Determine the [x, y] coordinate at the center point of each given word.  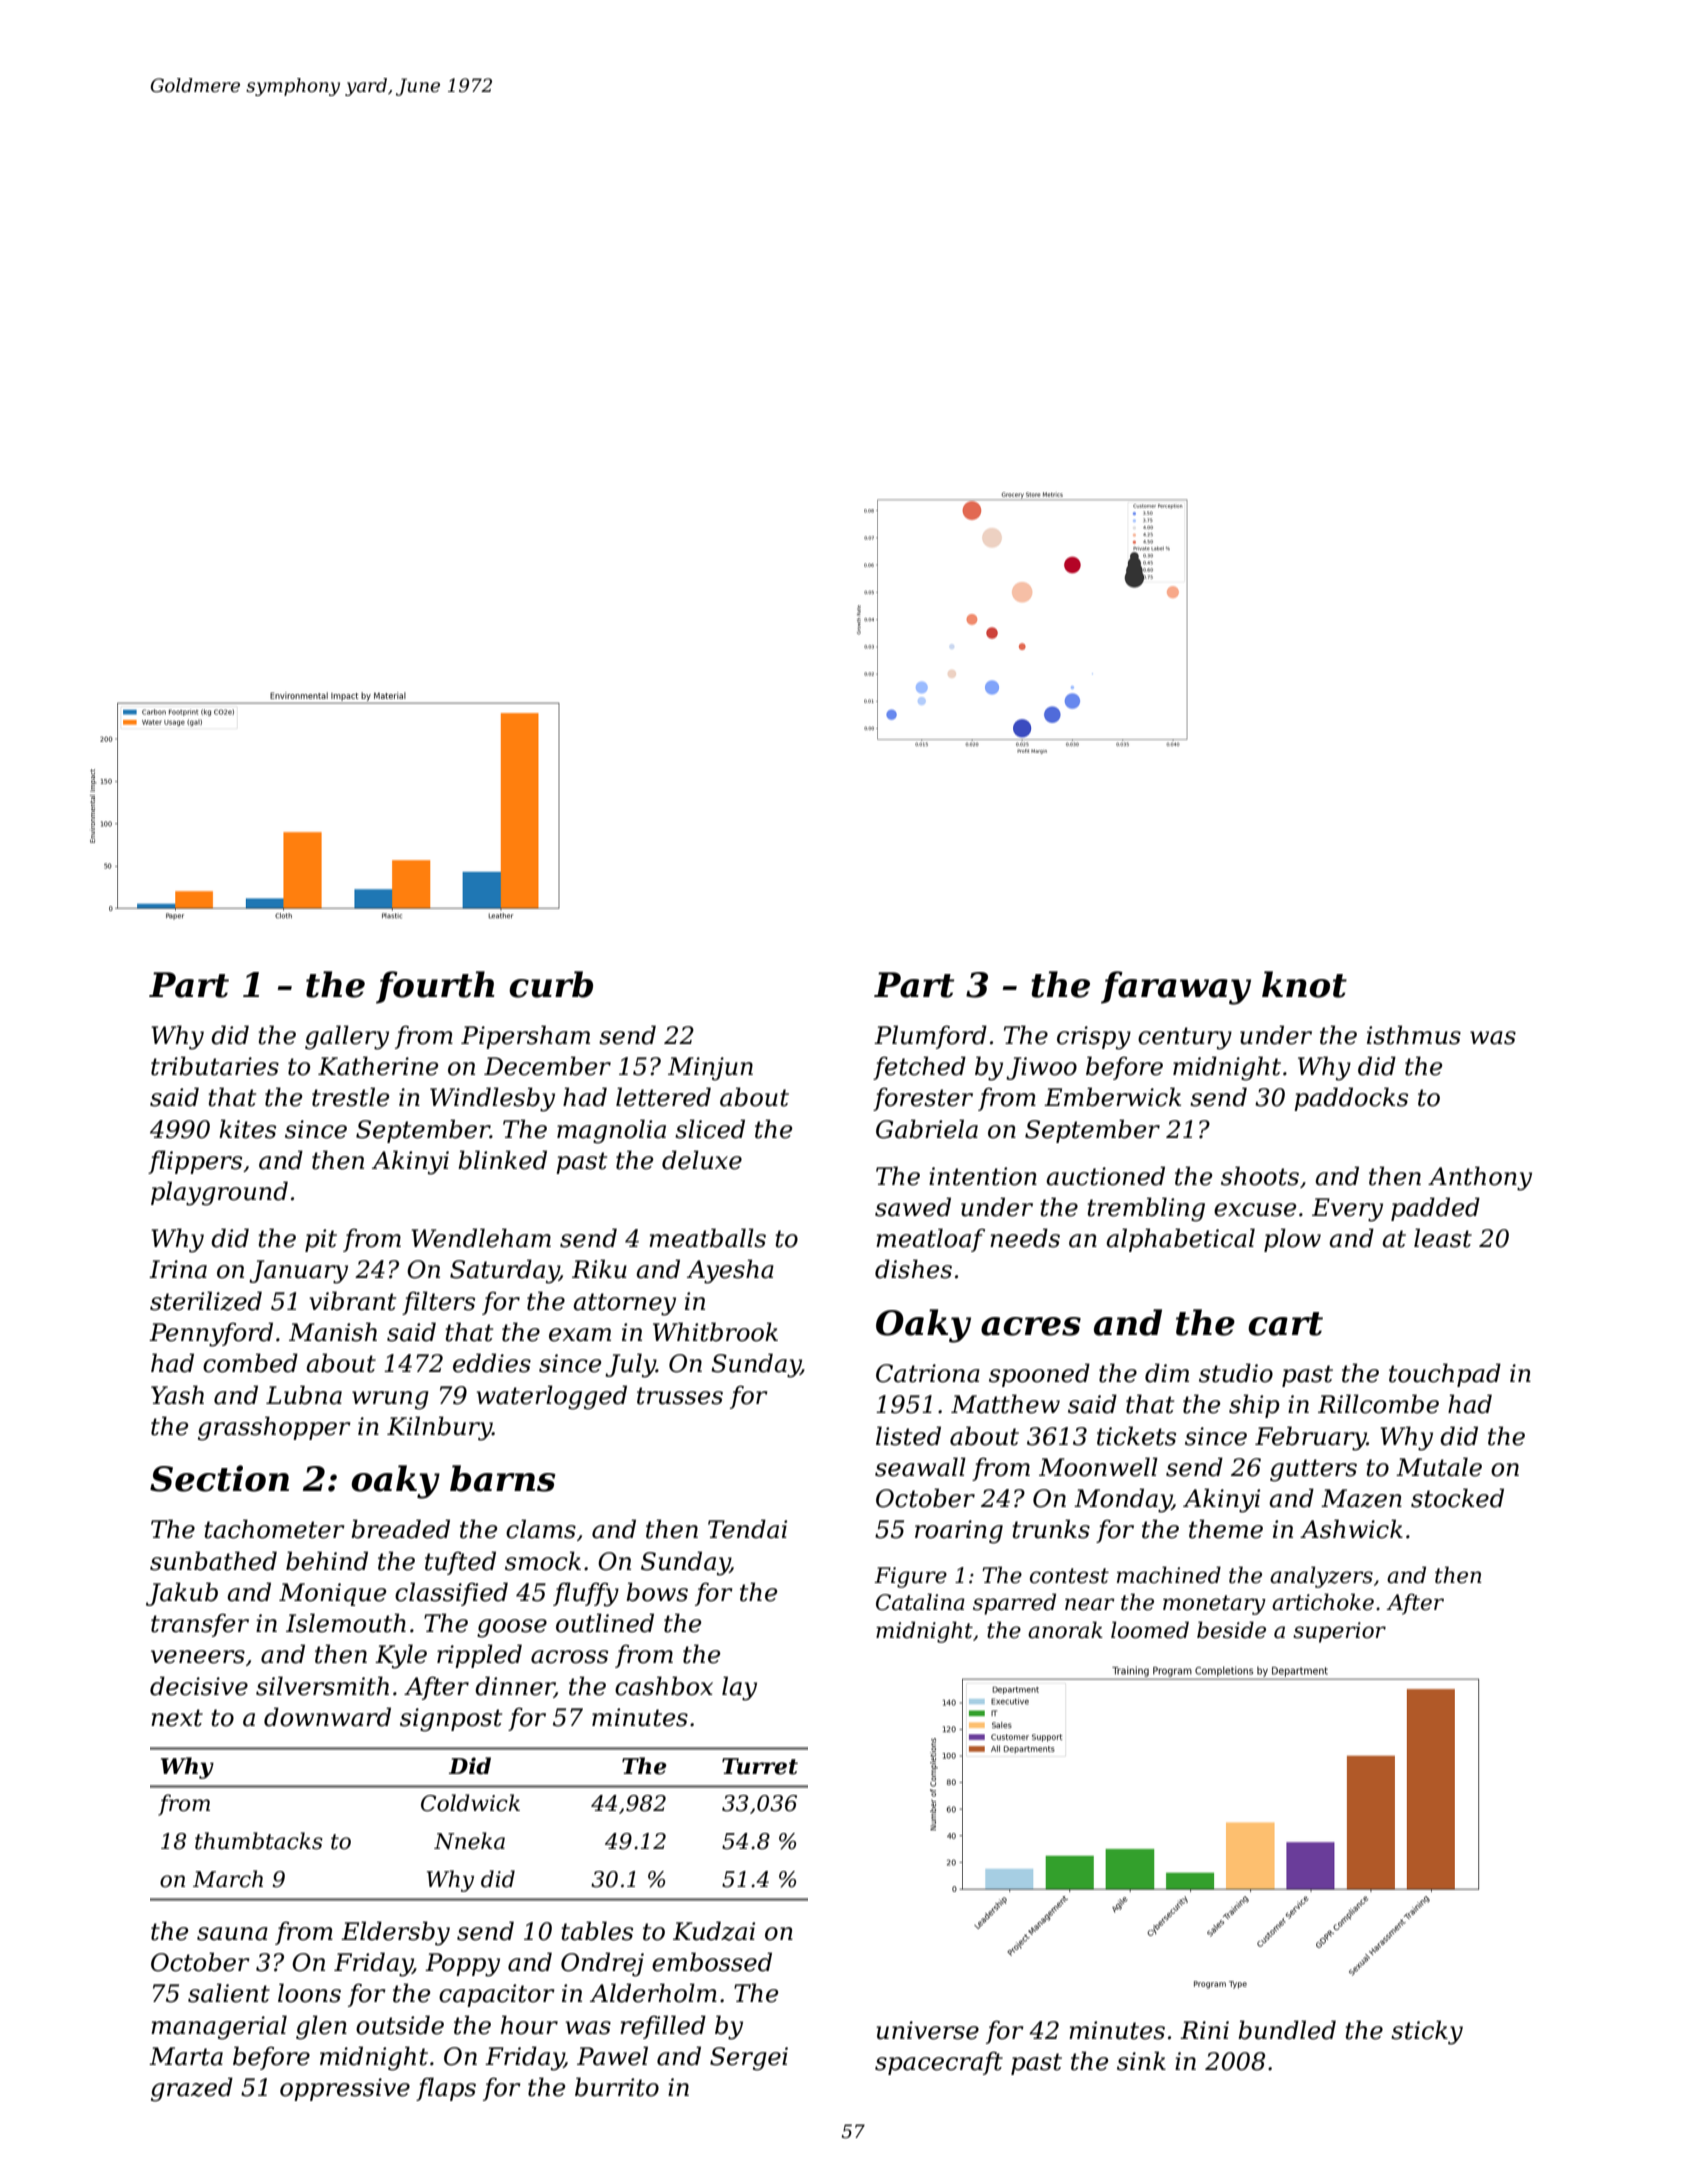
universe [927, 2030]
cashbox [664, 1686]
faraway [1176, 988]
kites [247, 1129]
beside [1231, 1630]
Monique [332, 1594]
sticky [1427, 2032]
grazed [192, 2089]
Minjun [710, 1069]
